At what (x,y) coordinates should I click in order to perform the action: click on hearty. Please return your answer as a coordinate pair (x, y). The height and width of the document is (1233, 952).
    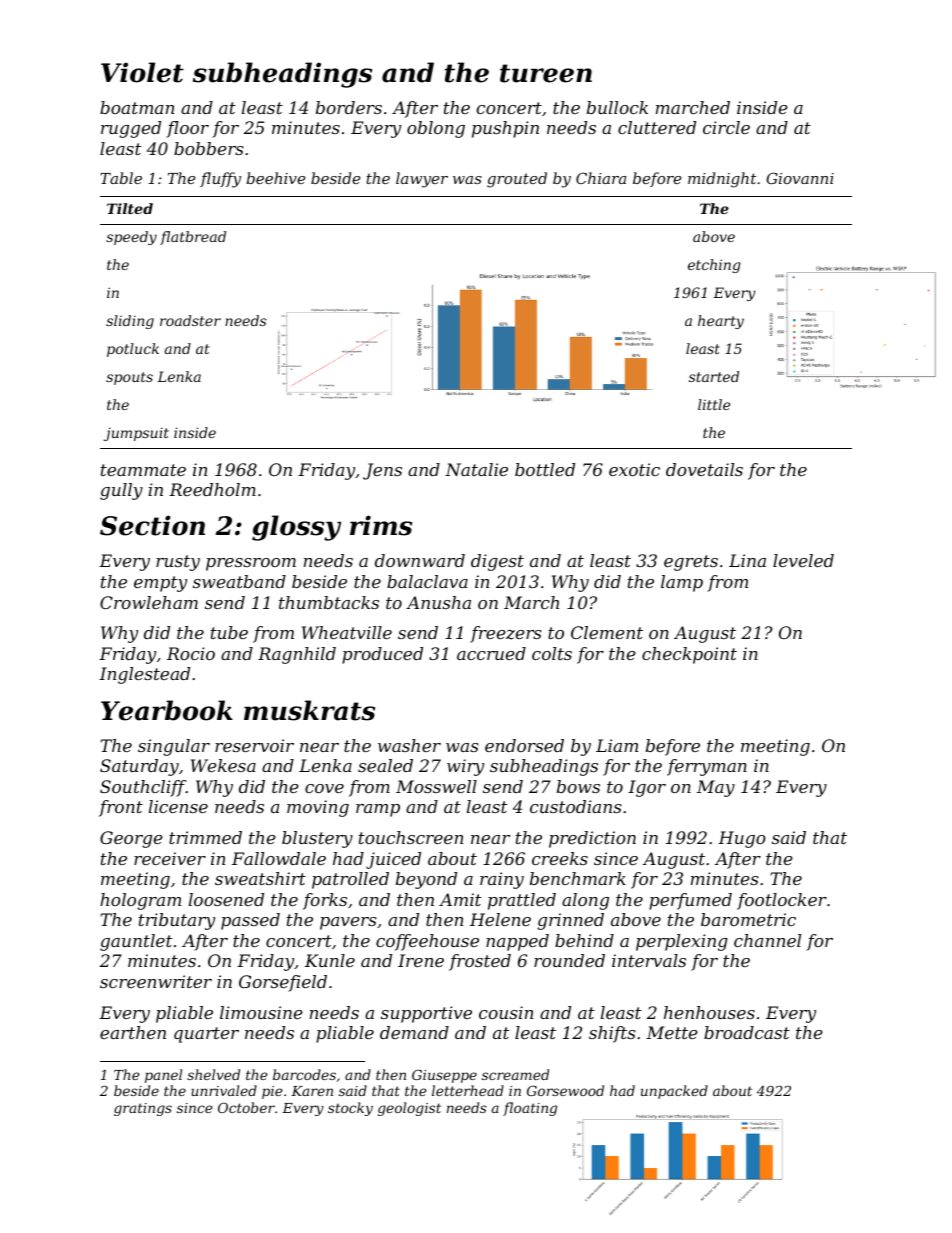
    Looking at the image, I should click on (721, 322).
